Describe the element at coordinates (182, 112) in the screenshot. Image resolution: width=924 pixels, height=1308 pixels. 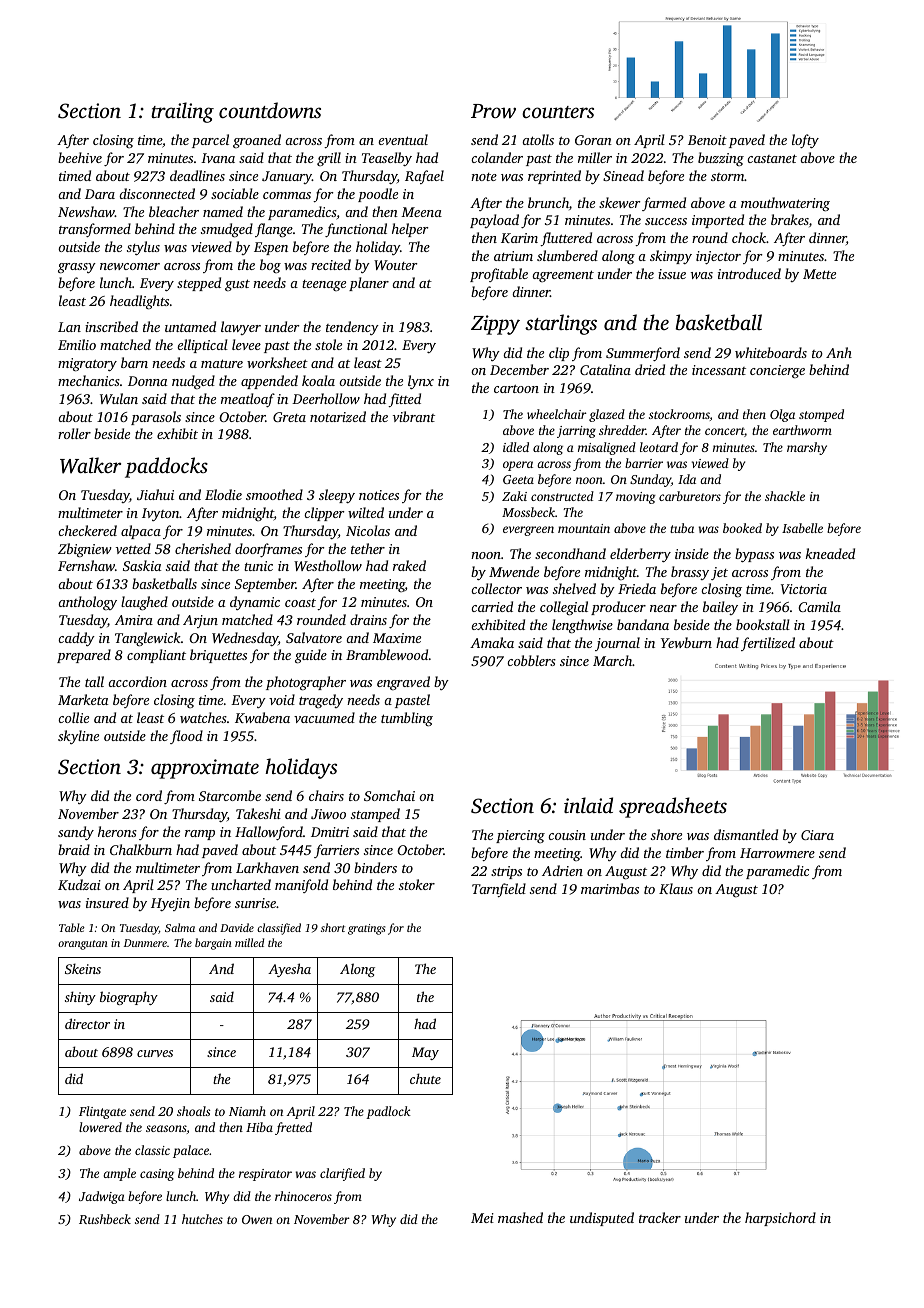
I see `trailing` at that location.
